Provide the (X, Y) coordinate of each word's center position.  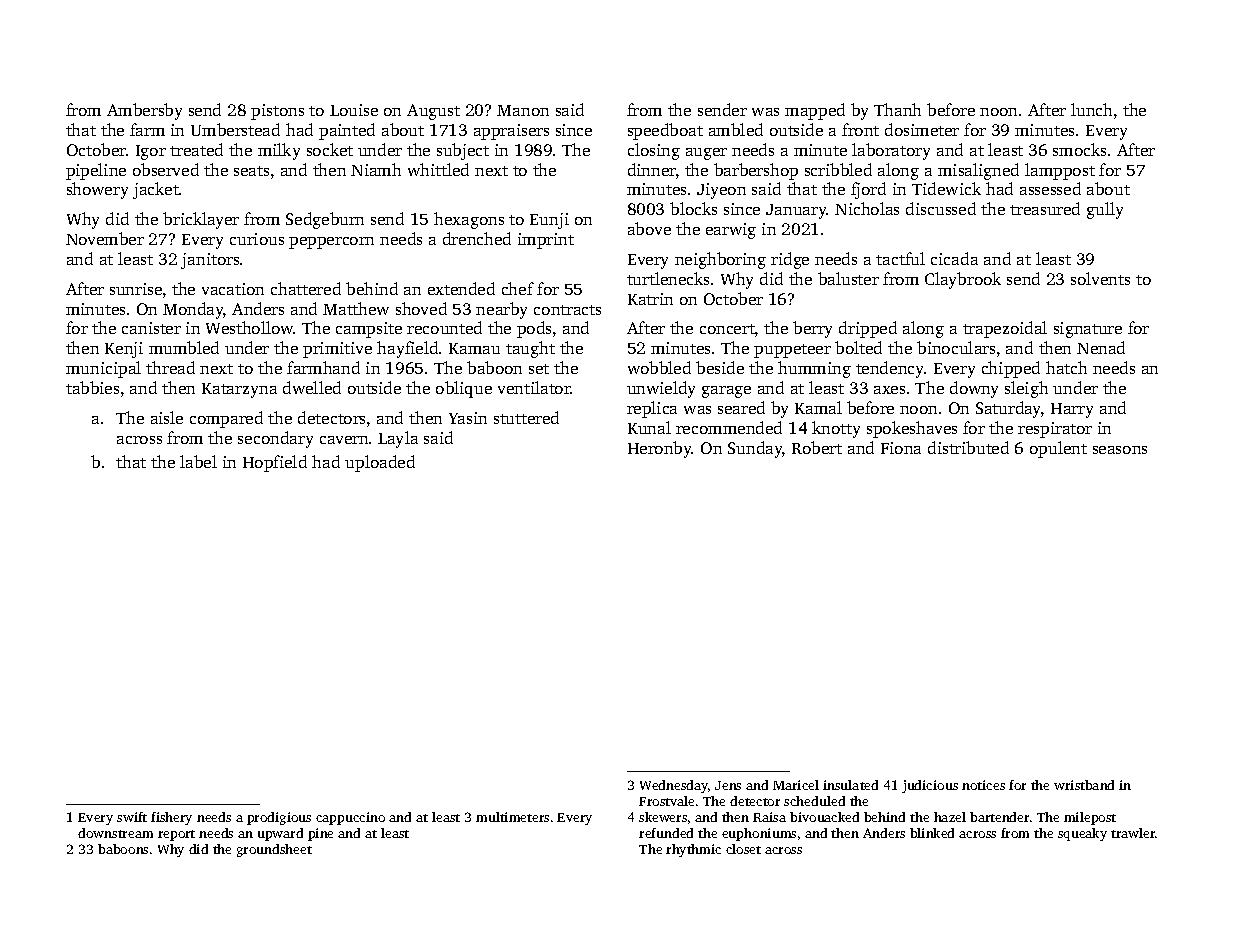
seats (251, 171)
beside (720, 367)
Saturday (1009, 409)
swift (132, 817)
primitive (337, 350)
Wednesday (674, 786)
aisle (167, 417)
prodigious (279, 818)
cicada (954, 258)
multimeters (512, 817)
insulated (850, 785)
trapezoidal (1005, 329)
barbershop (756, 171)
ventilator (534, 387)
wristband (1084, 785)
